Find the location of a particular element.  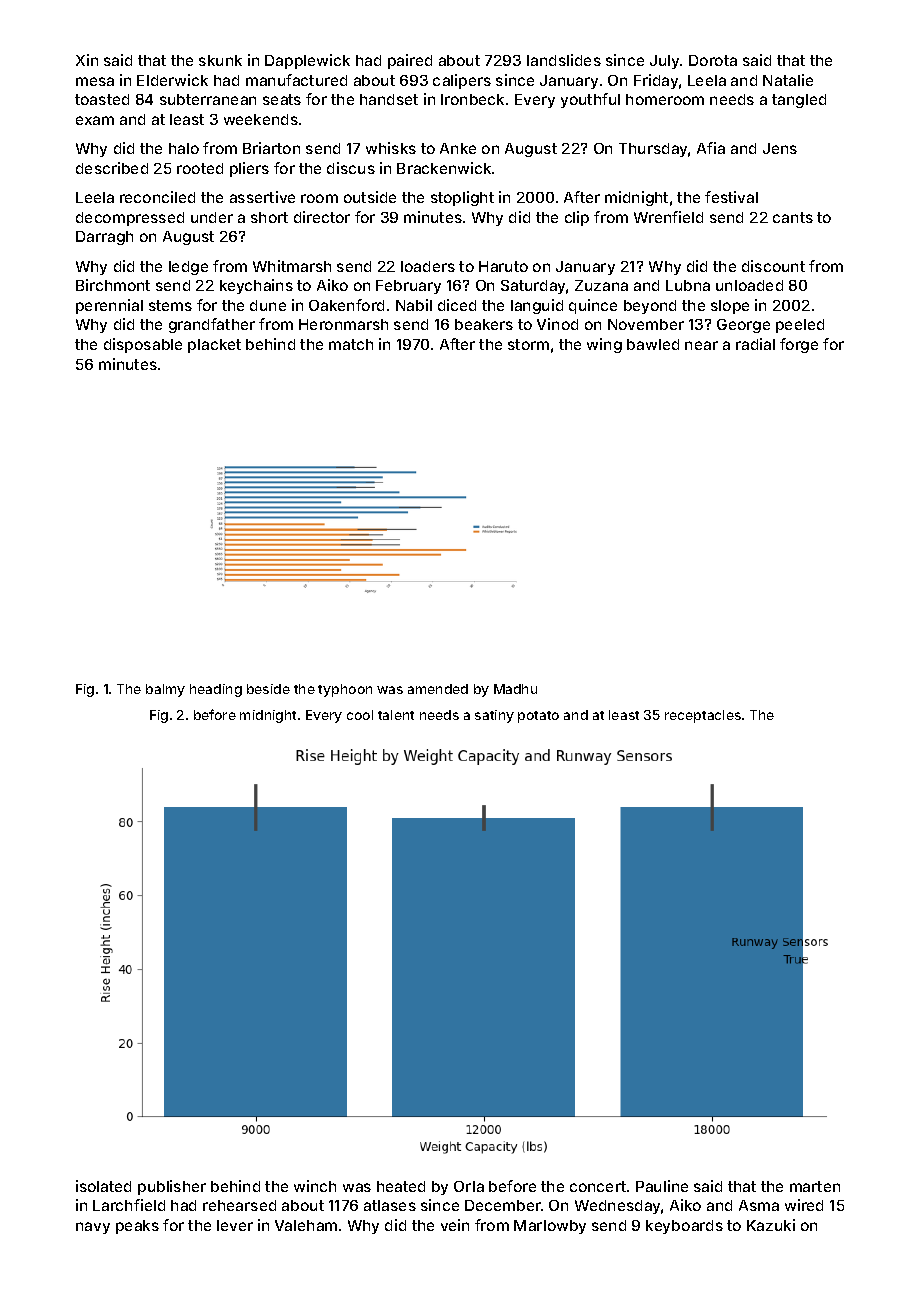

Zuzana is located at coordinates (601, 285).
